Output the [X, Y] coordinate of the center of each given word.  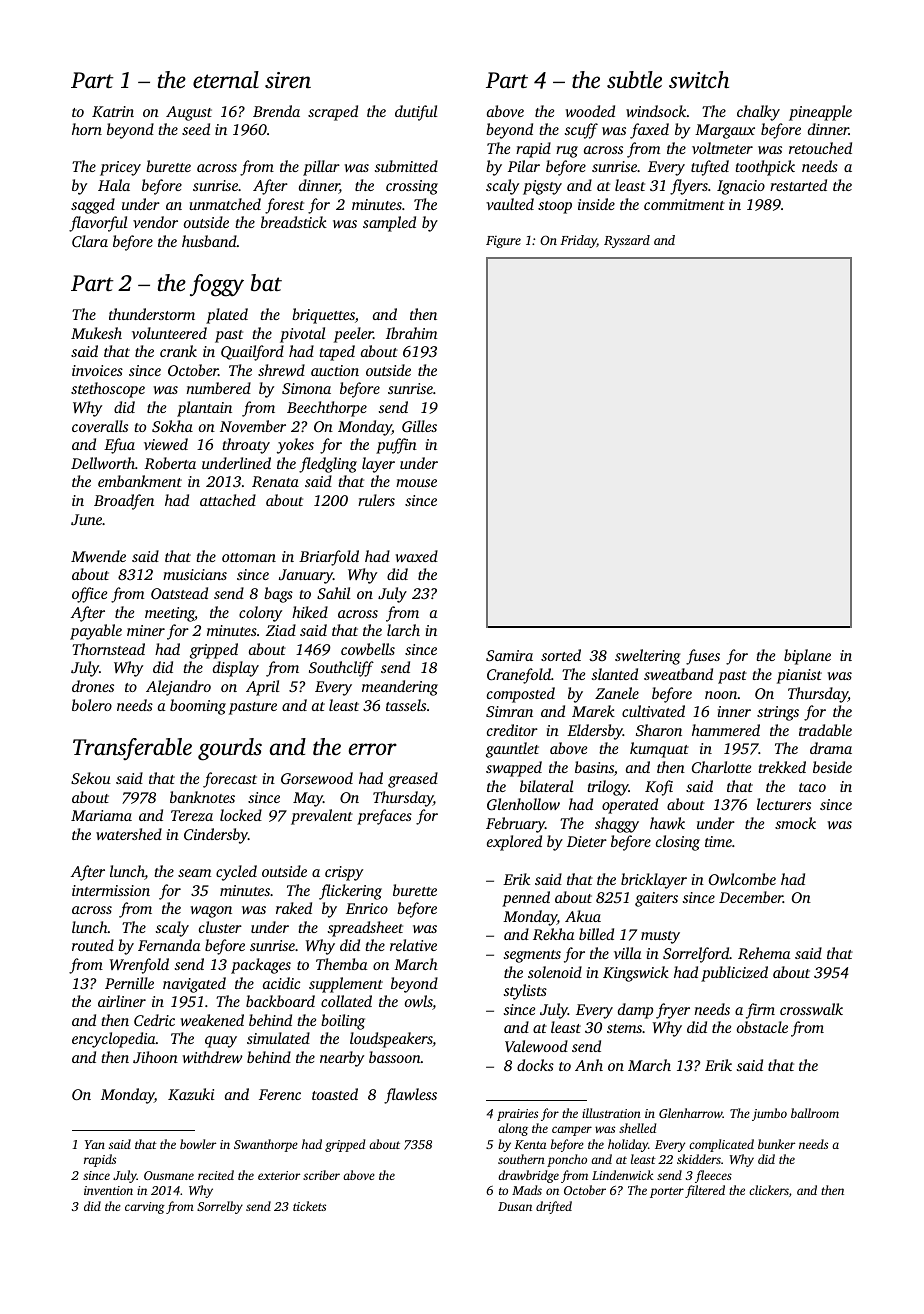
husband [209, 241]
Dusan [515, 1206]
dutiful [416, 113]
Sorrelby [220, 1207]
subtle [634, 80]
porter [667, 1192]
